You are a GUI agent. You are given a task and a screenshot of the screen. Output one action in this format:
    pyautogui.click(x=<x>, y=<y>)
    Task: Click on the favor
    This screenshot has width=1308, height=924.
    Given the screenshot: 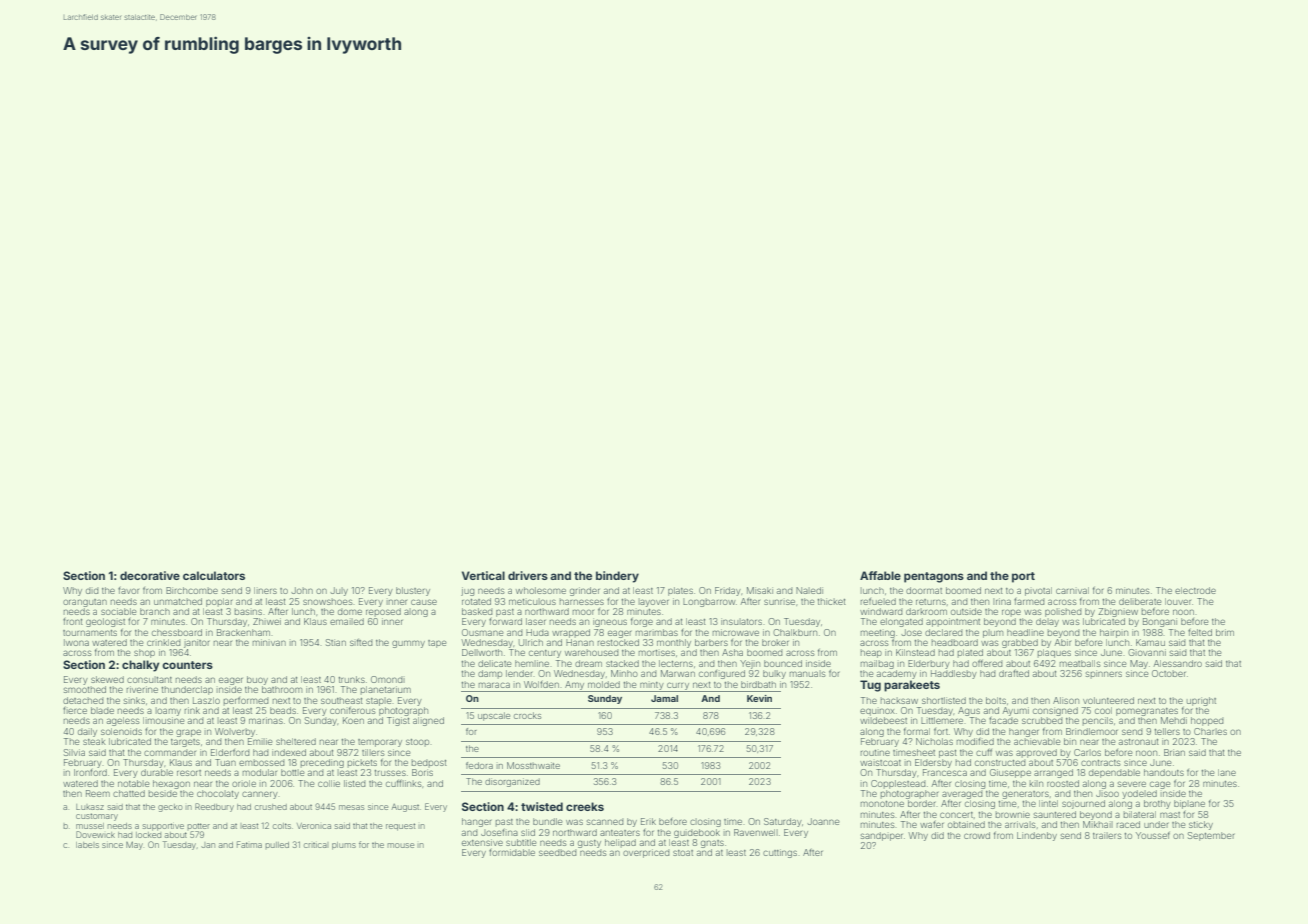 What is the action you would take?
    pyautogui.click(x=128, y=590)
